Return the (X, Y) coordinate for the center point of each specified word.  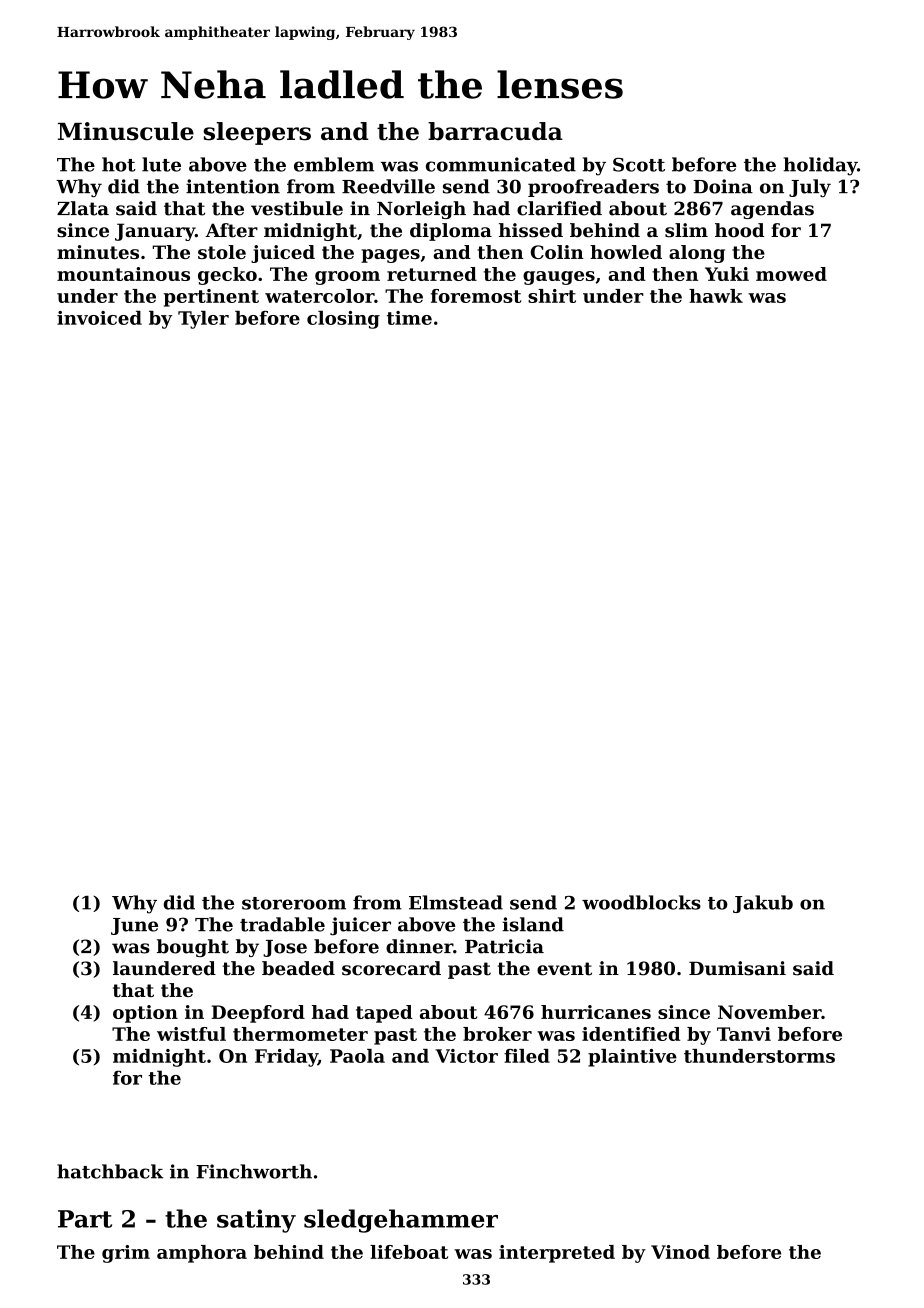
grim (126, 1254)
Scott (639, 165)
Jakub (763, 904)
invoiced (99, 318)
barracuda (495, 131)
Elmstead (456, 902)
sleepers (257, 133)
